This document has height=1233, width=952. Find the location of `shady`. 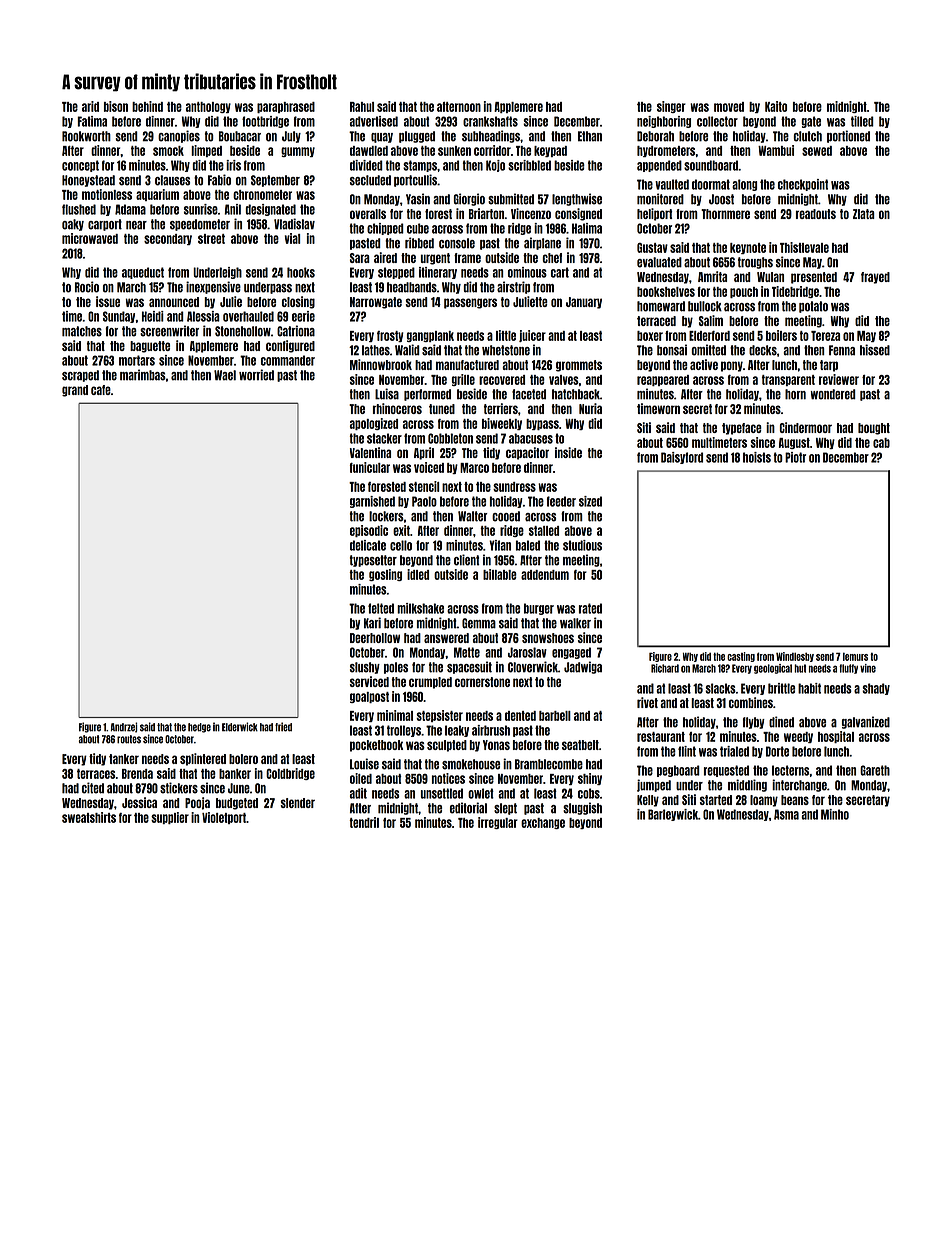

shady is located at coordinates (876, 689).
